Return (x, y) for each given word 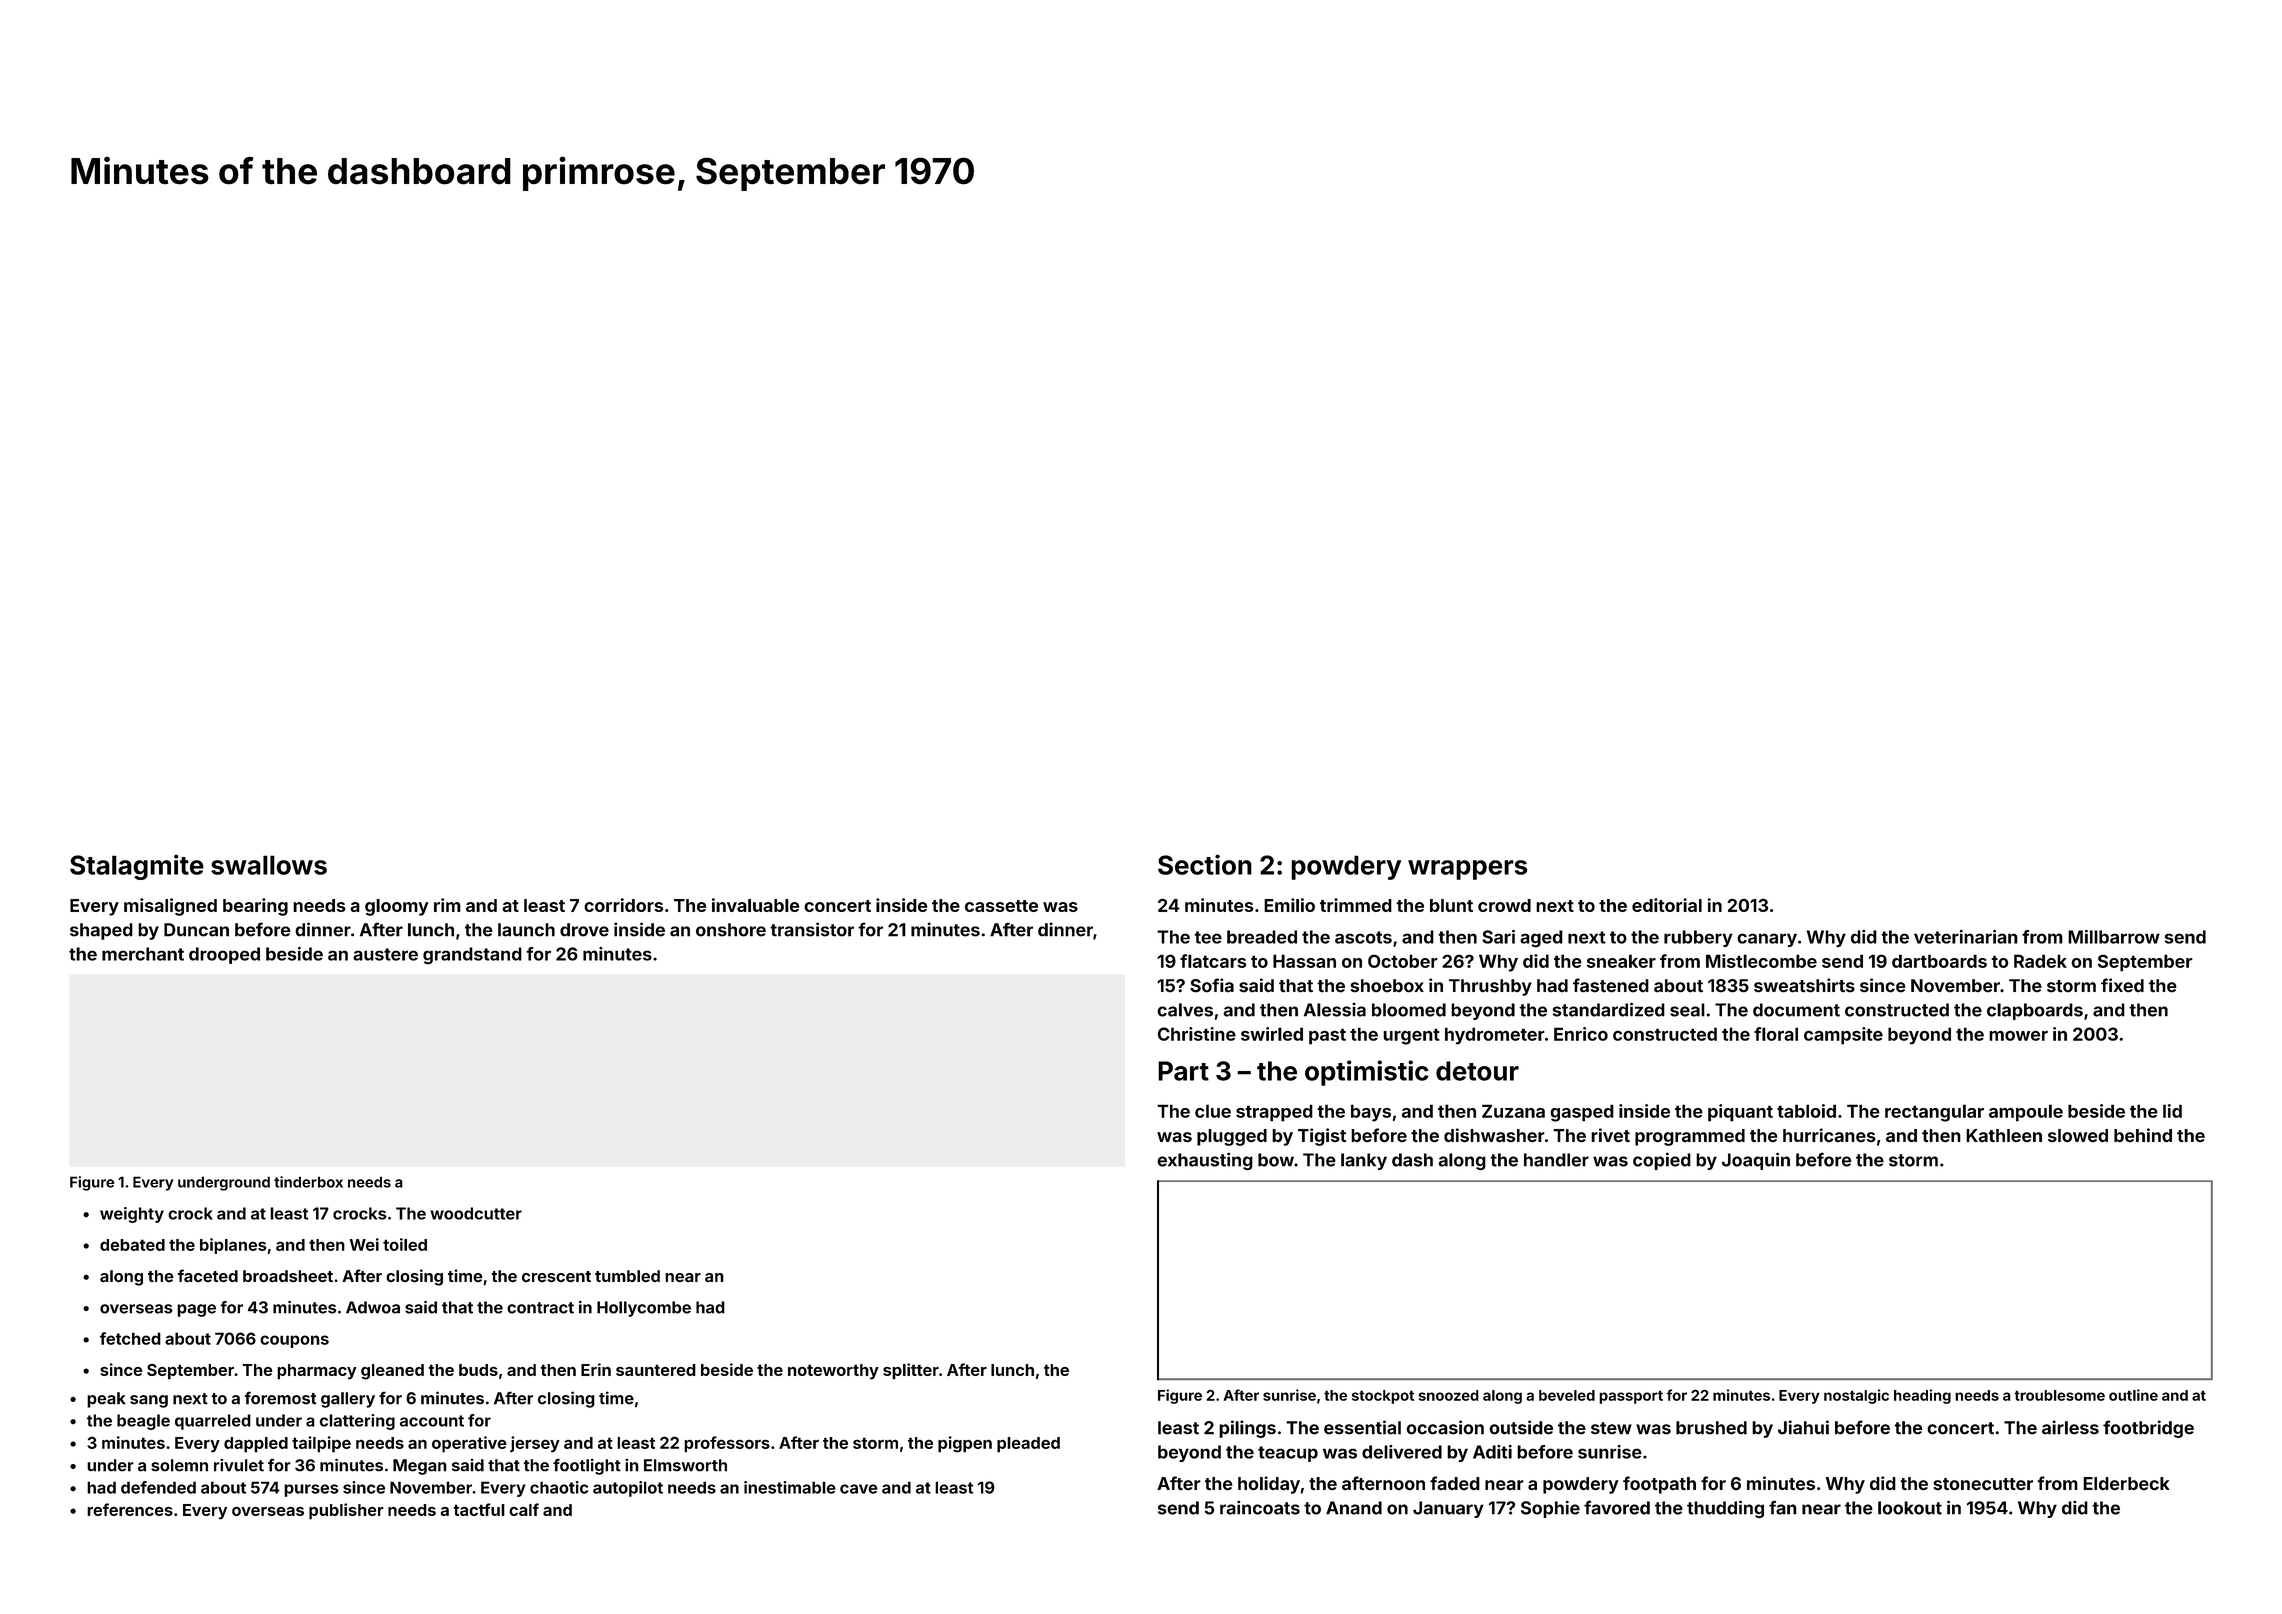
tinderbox (308, 1182)
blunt (1451, 905)
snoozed (1449, 1395)
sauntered (656, 1370)
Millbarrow (2114, 937)
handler (1556, 1160)
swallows (269, 865)
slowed (2078, 1136)
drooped (224, 955)
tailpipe (321, 1444)
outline (2133, 1395)
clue (1213, 1111)
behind (2143, 1135)
